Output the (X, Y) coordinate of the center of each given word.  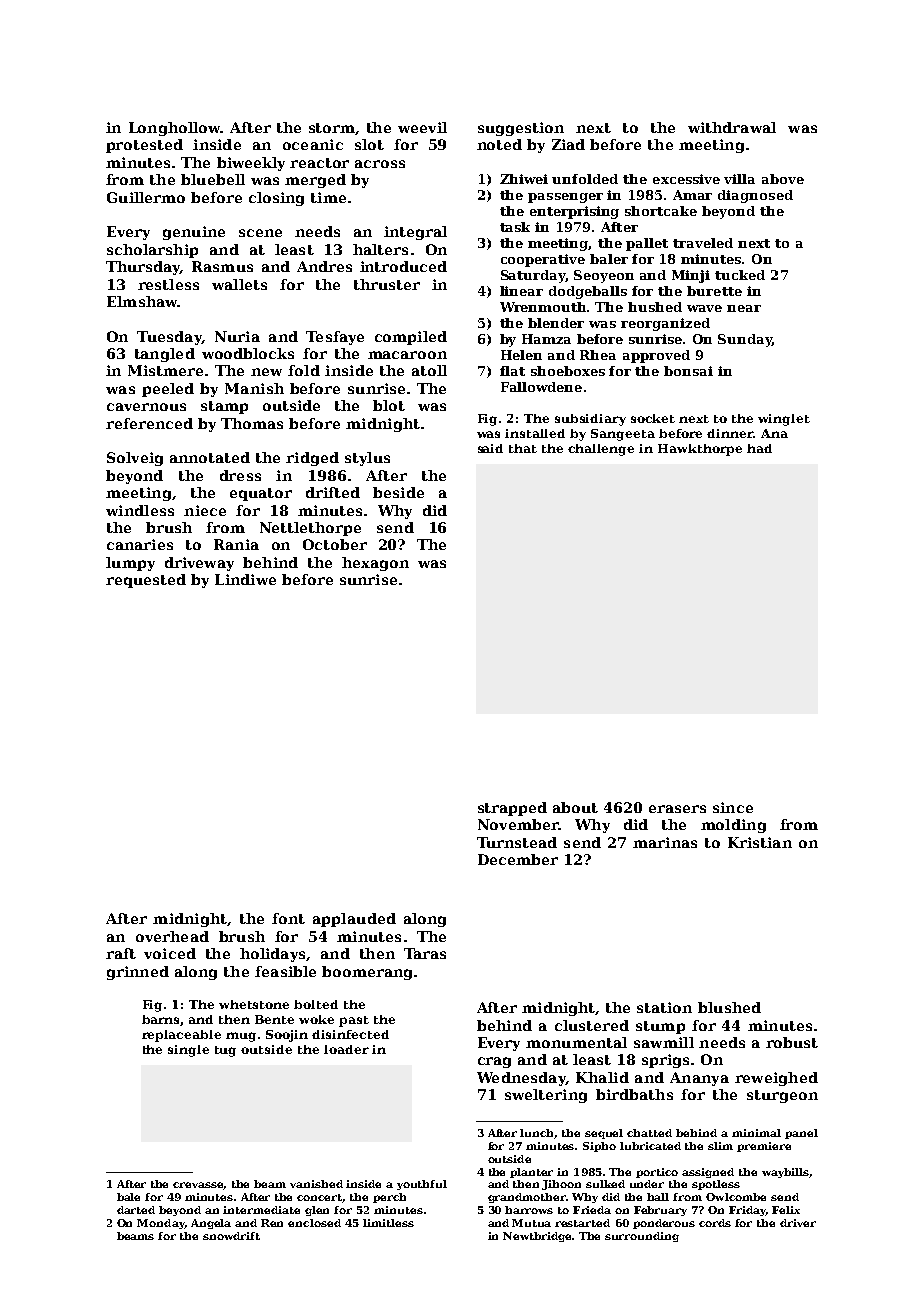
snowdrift (231, 1236)
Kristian (760, 842)
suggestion (521, 129)
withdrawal (732, 127)
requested (146, 581)
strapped (512, 809)
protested (144, 146)
